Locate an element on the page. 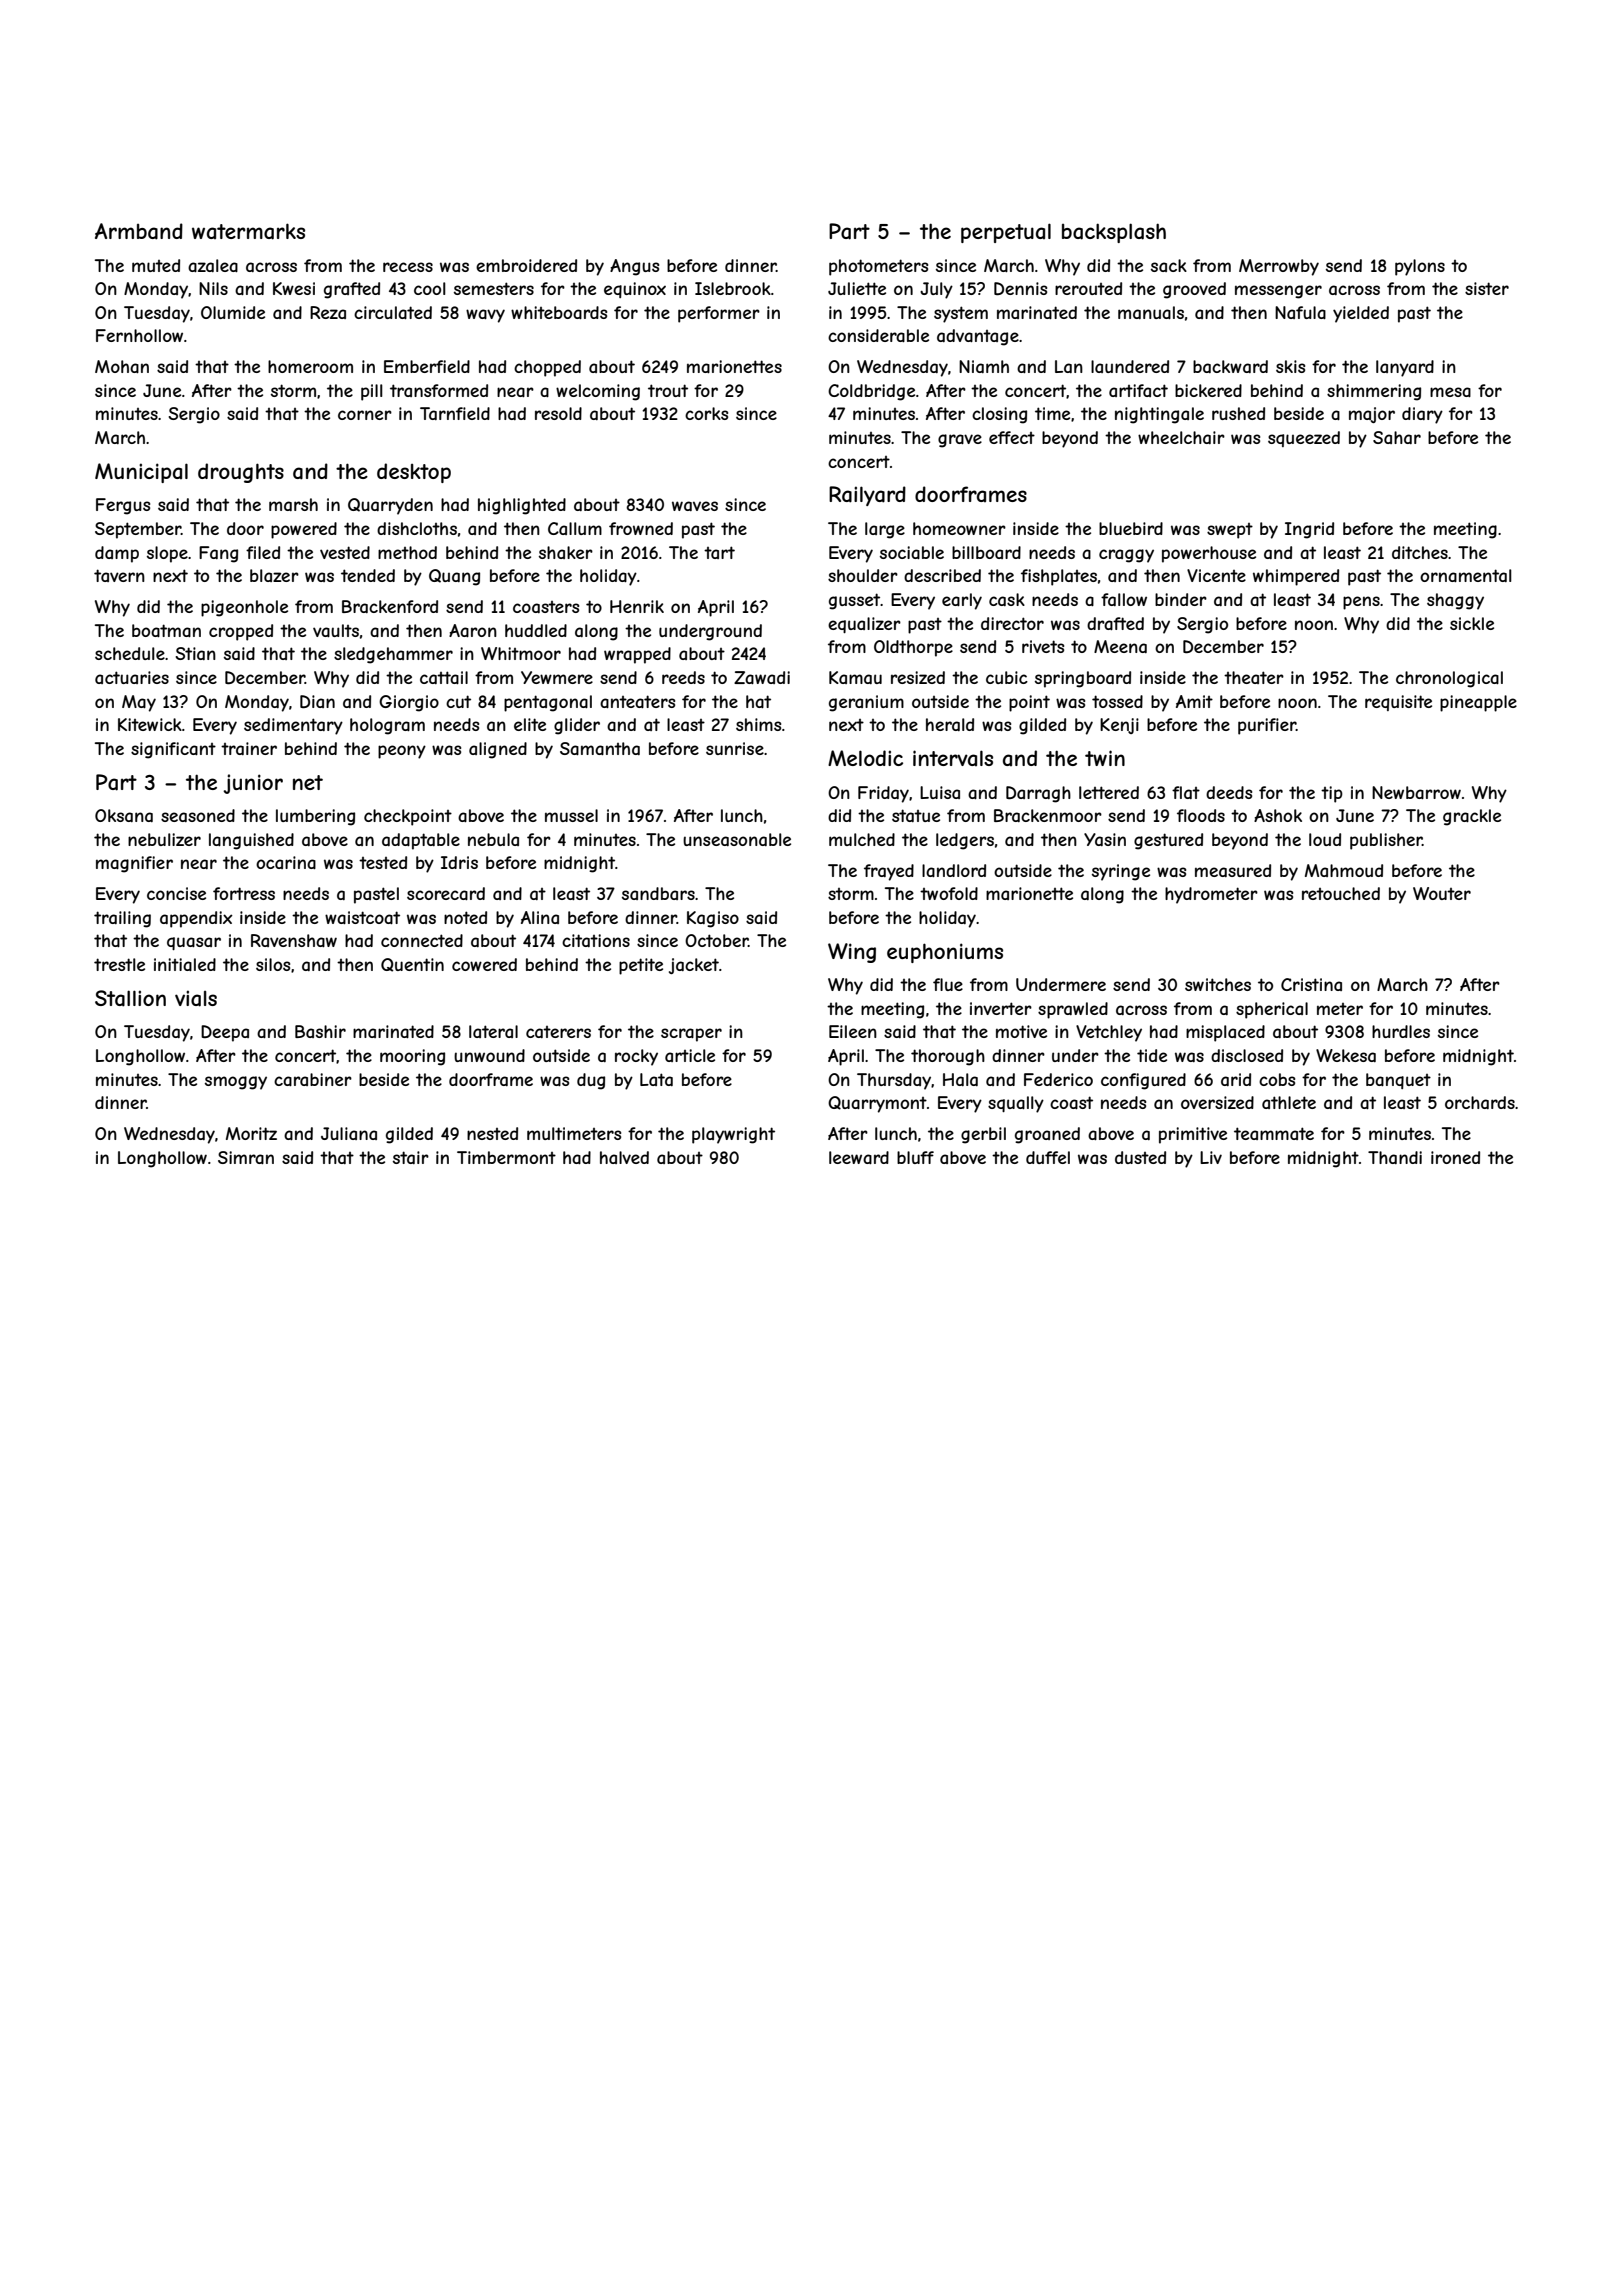 This page has width=1620, height=2292. trailing is located at coordinates (122, 919).
